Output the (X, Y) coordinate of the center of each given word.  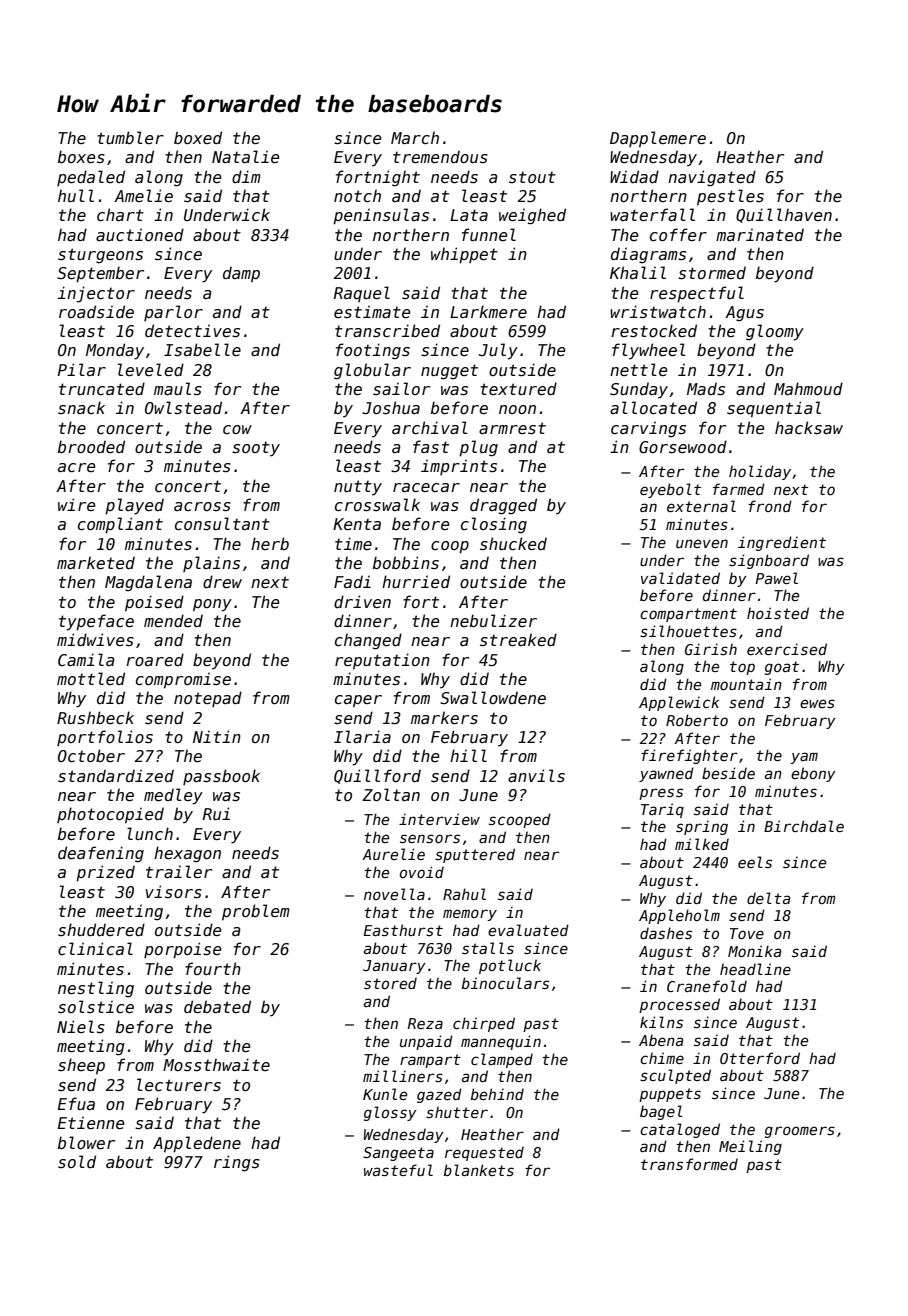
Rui (216, 813)
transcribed (387, 330)
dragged (503, 506)
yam (804, 758)
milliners (403, 1076)
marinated (760, 235)
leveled (151, 370)
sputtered (475, 855)
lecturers (179, 1085)
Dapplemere (658, 139)
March (415, 137)
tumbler (130, 138)
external (701, 506)
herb (270, 543)
